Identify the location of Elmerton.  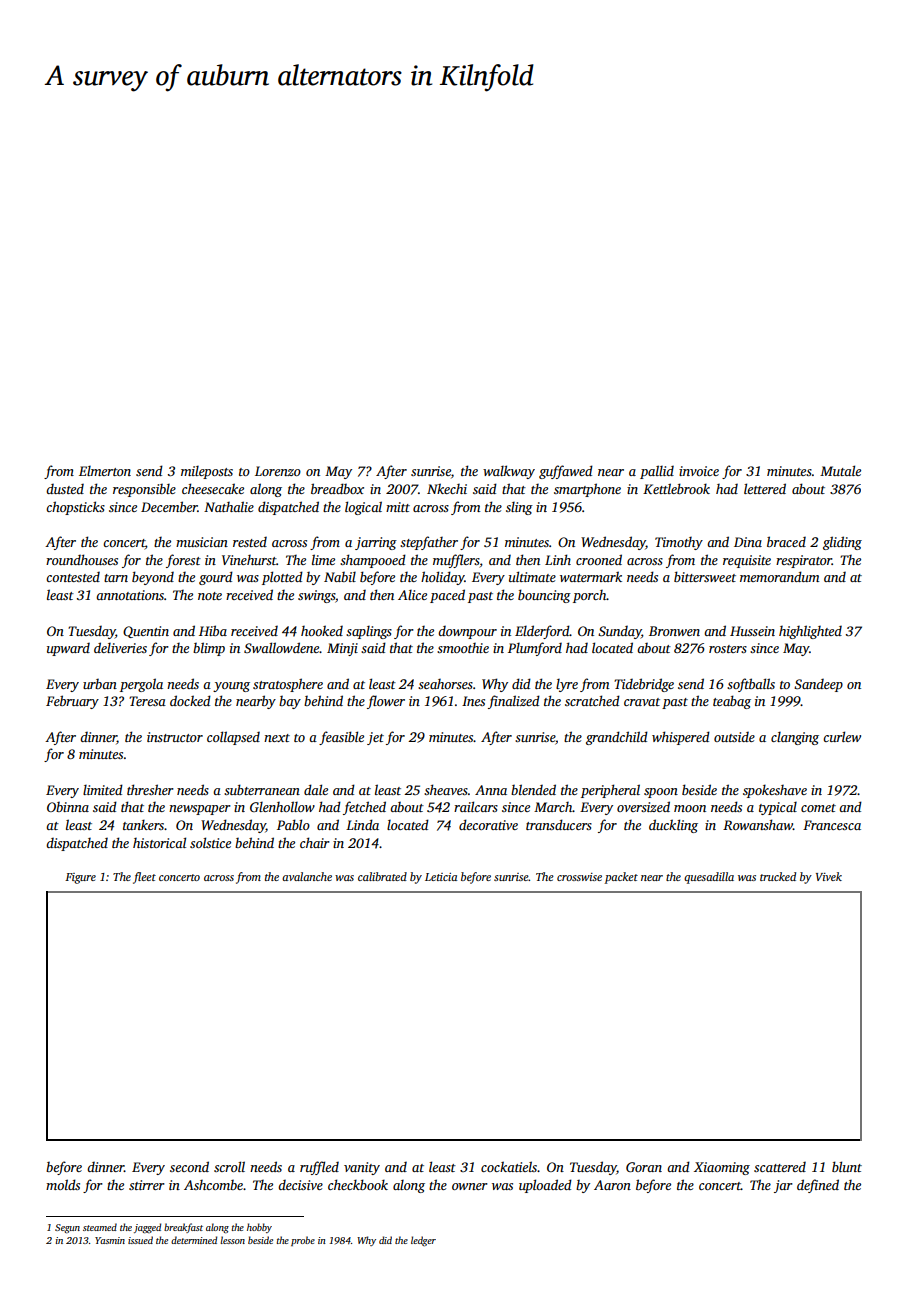
(105, 471).
